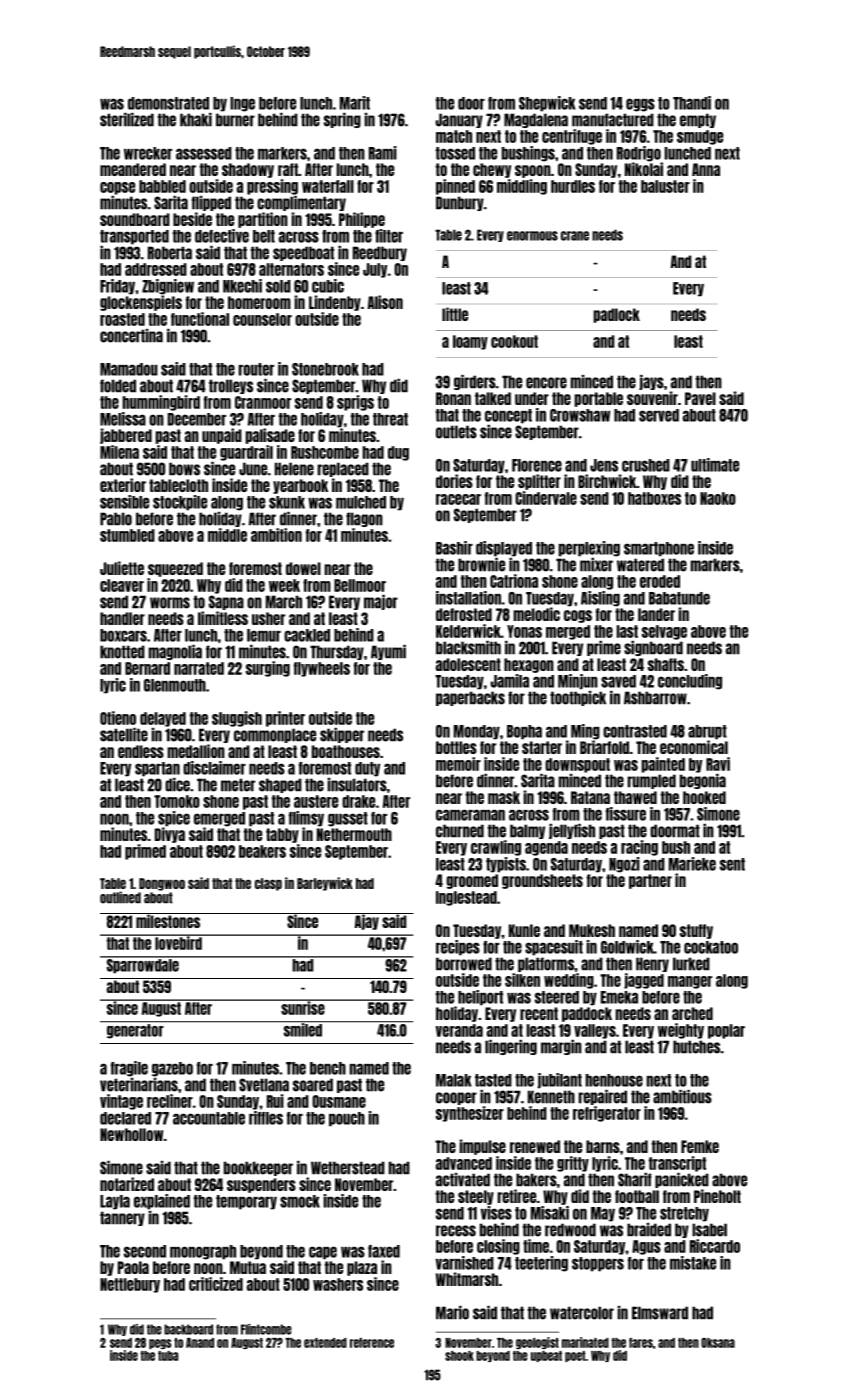 Image resolution: width=849 pixels, height=1400 pixels. Describe the element at coordinates (665, 186) in the screenshot. I see `baluster` at that location.
